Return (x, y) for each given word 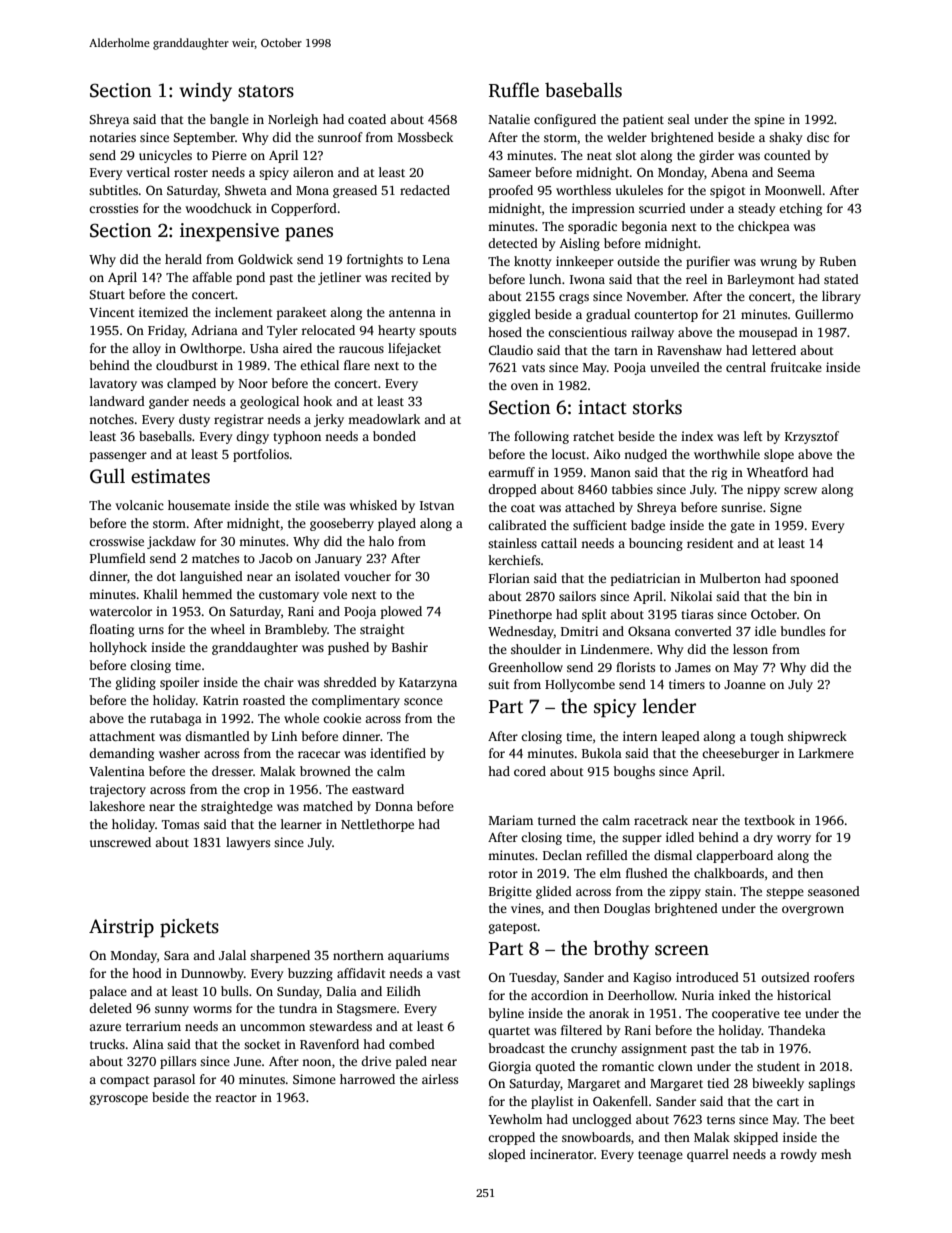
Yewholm (515, 1119)
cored (530, 771)
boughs (634, 772)
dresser (232, 771)
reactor (236, 1098)
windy (205, 92)
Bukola (602, 753)
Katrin (221, 700)
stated (841, 279)
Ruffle (514, 90)
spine (769, 120)
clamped (191, 384)
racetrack (661, 820)
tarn (626, 351)
